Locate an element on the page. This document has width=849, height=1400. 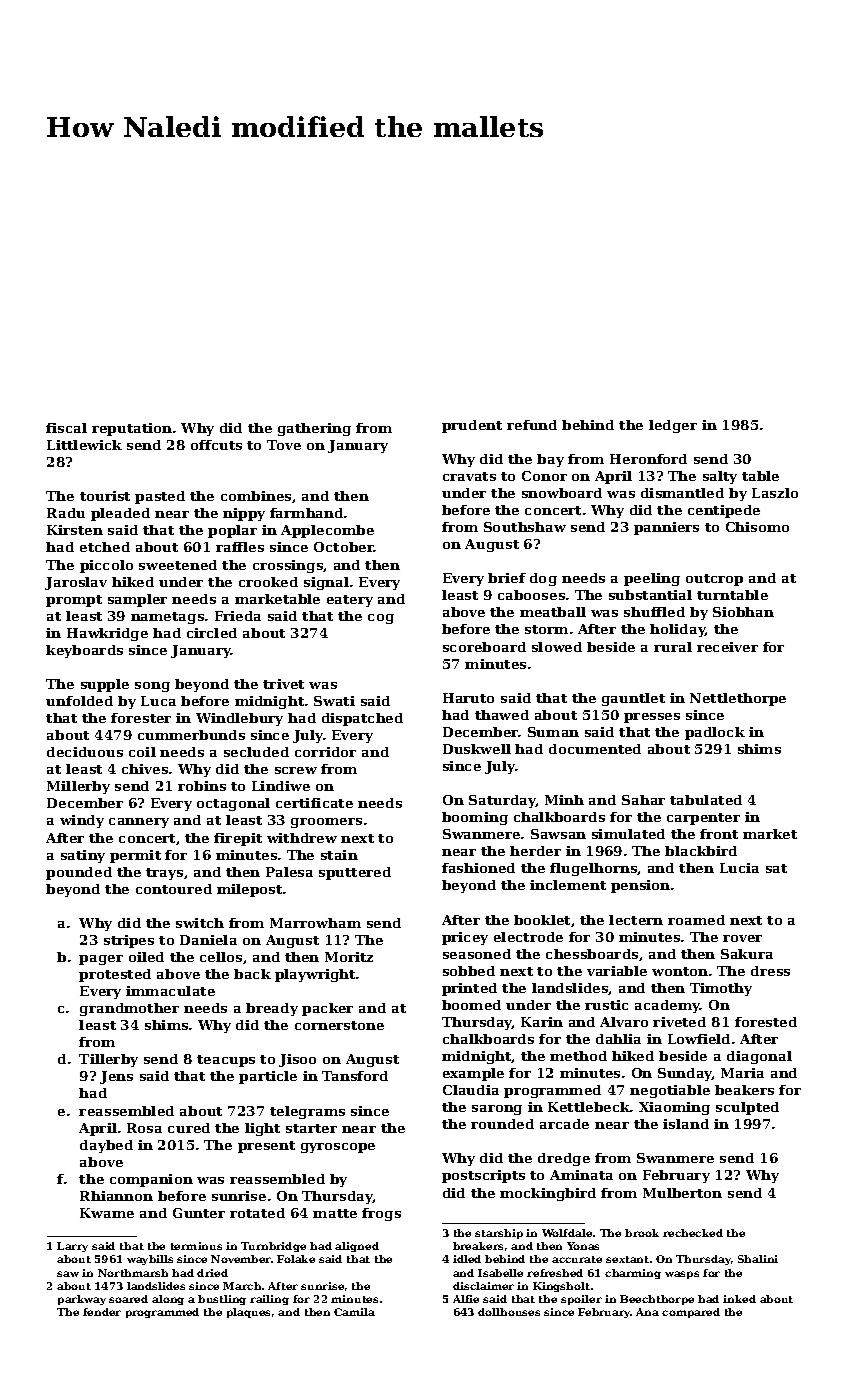
ledger is located at coordinates (673, 426).
